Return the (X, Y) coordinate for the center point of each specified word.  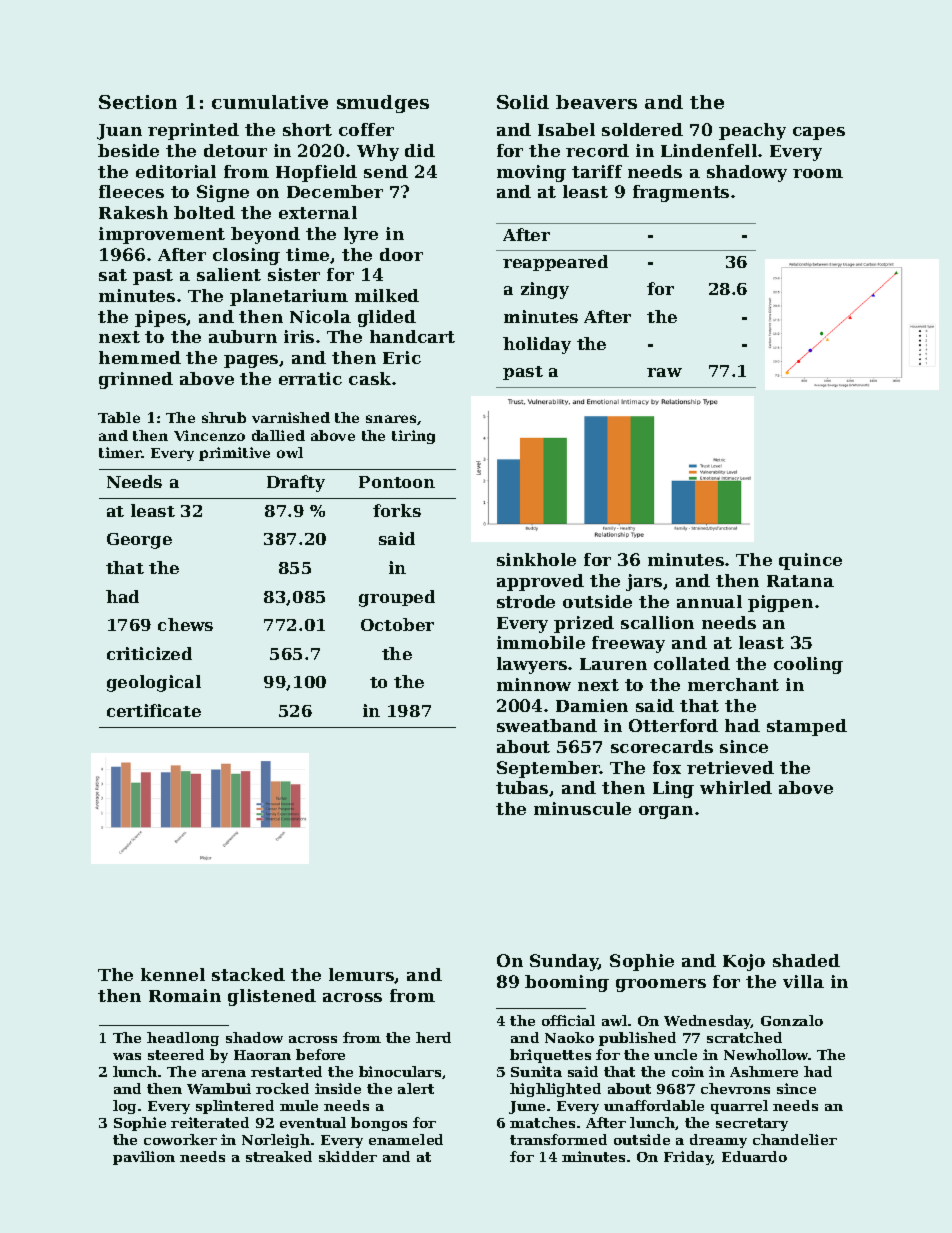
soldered (642, 129)
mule (299, 1105)
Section (138, 102)
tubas (522, 787)
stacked (248, 974)
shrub (224, 417)
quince (810, 561)
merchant (733, 684)
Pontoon (397, 482)
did (420, 150)
